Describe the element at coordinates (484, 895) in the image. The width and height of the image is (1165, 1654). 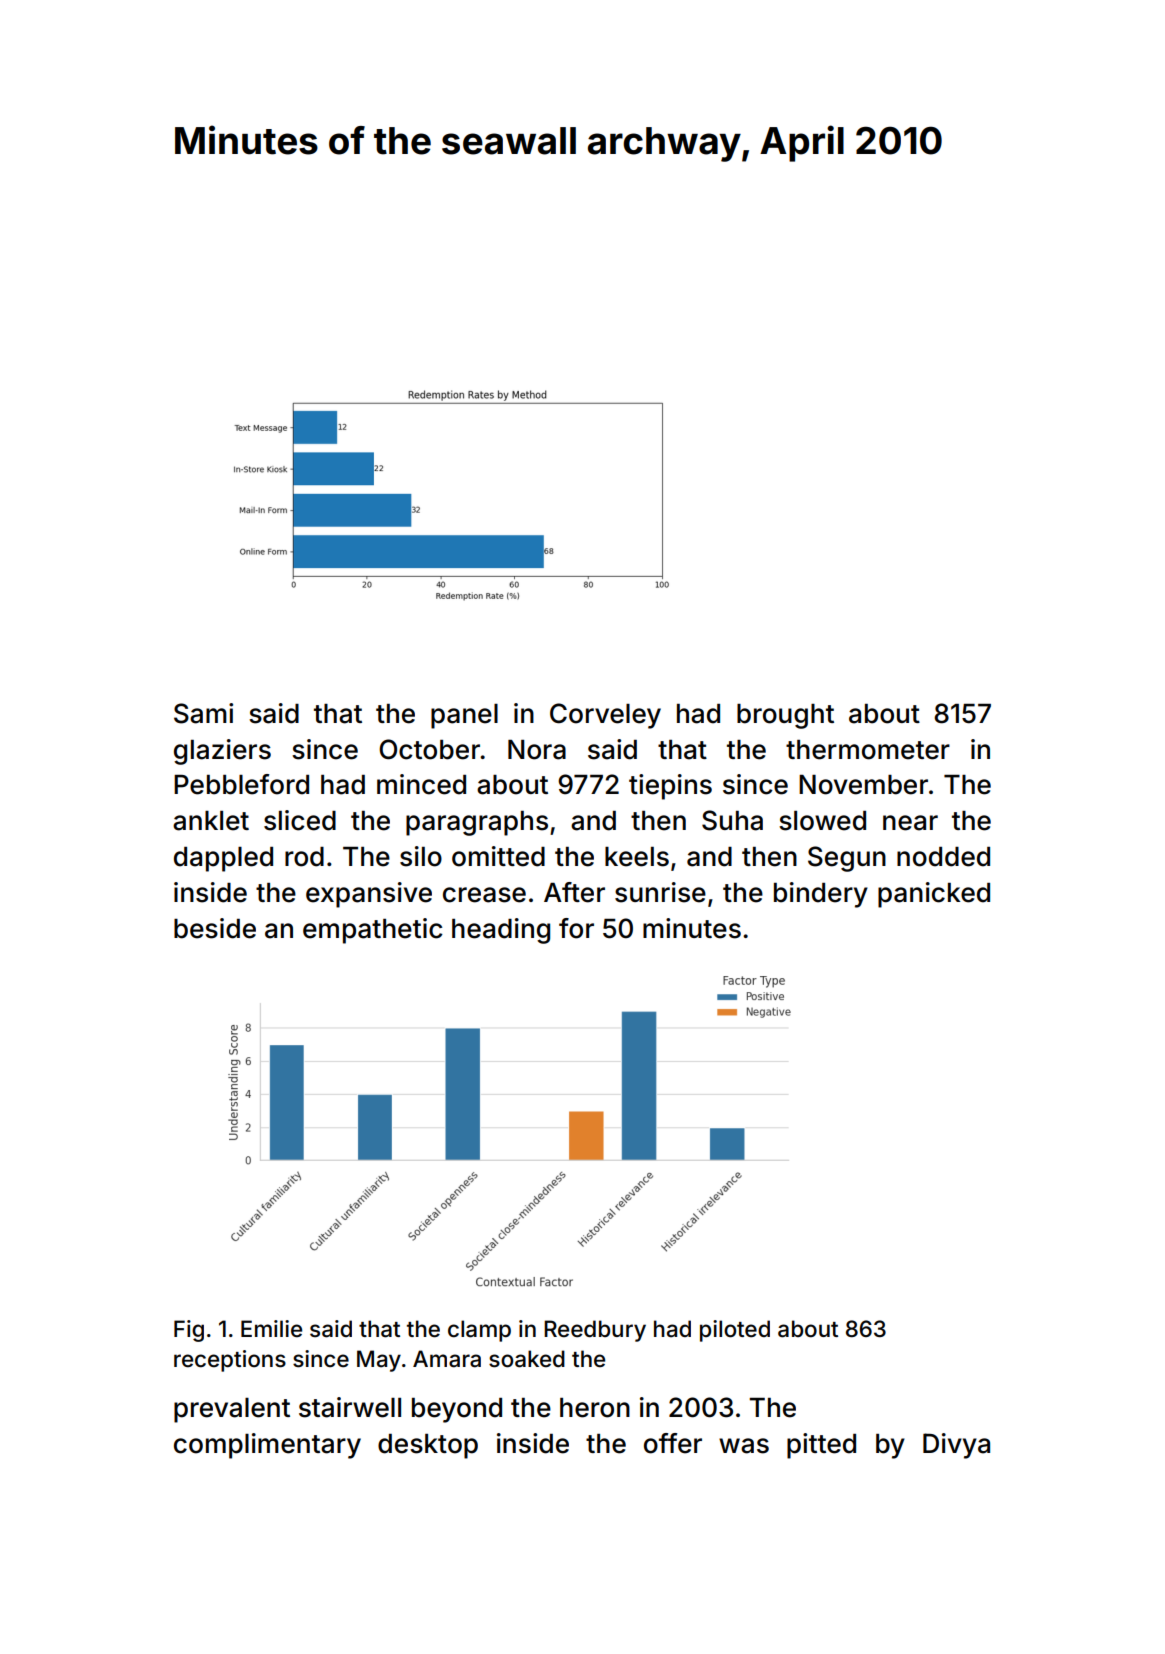
I see `crease` at that location.
